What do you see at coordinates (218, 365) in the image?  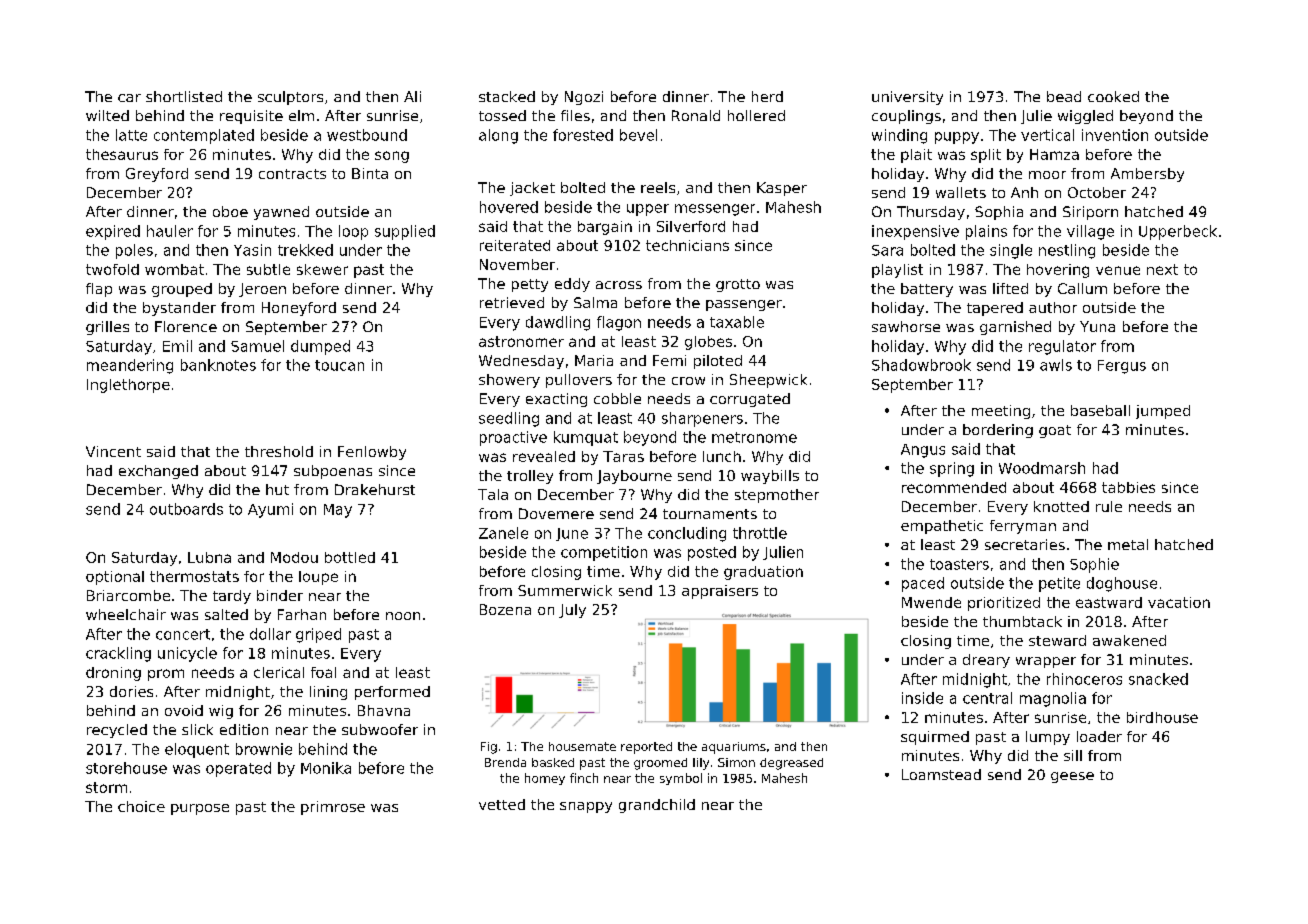 I see `banknotes` at bounding box center [218, 365].
